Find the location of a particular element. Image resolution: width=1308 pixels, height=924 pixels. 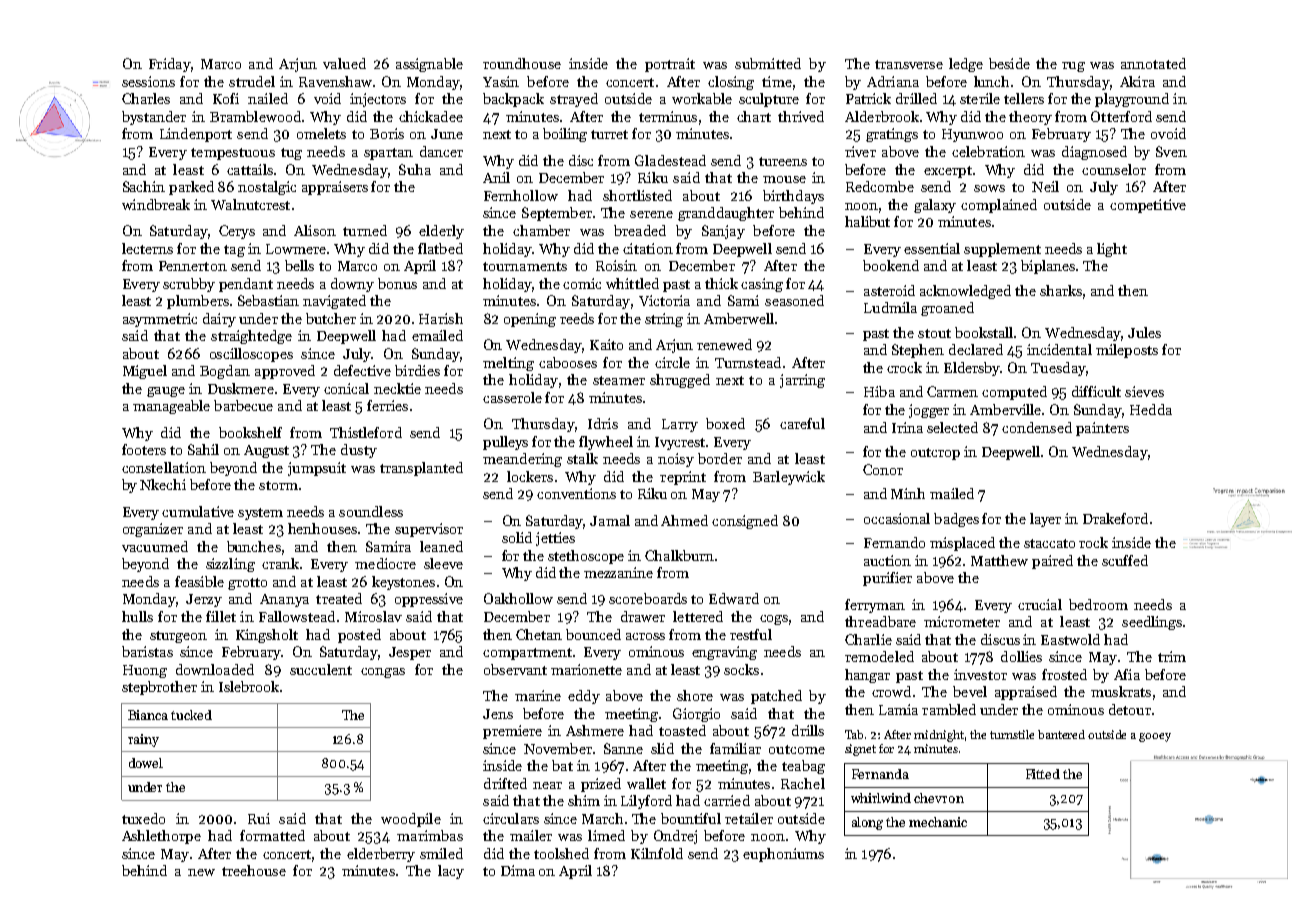

euphoniums is located at coordinates (783, 855).
